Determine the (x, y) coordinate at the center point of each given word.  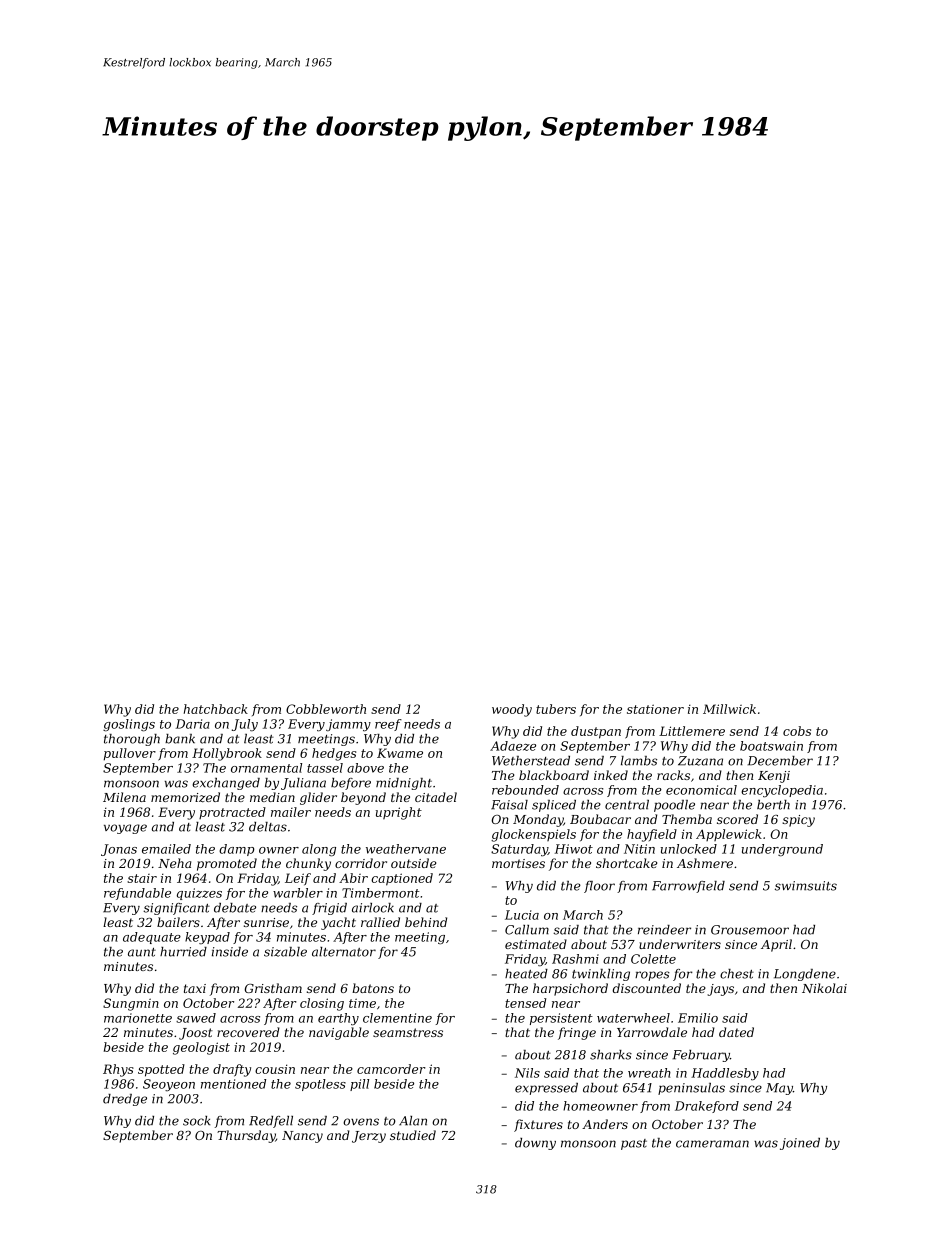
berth (773, 805)
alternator (344, 952)
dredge (125, 1100)
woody (512, 710)
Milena (124, 797)
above (365, 768)
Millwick (729, 709)
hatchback (215, 709)
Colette (653, 959)
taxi (195, 988)
